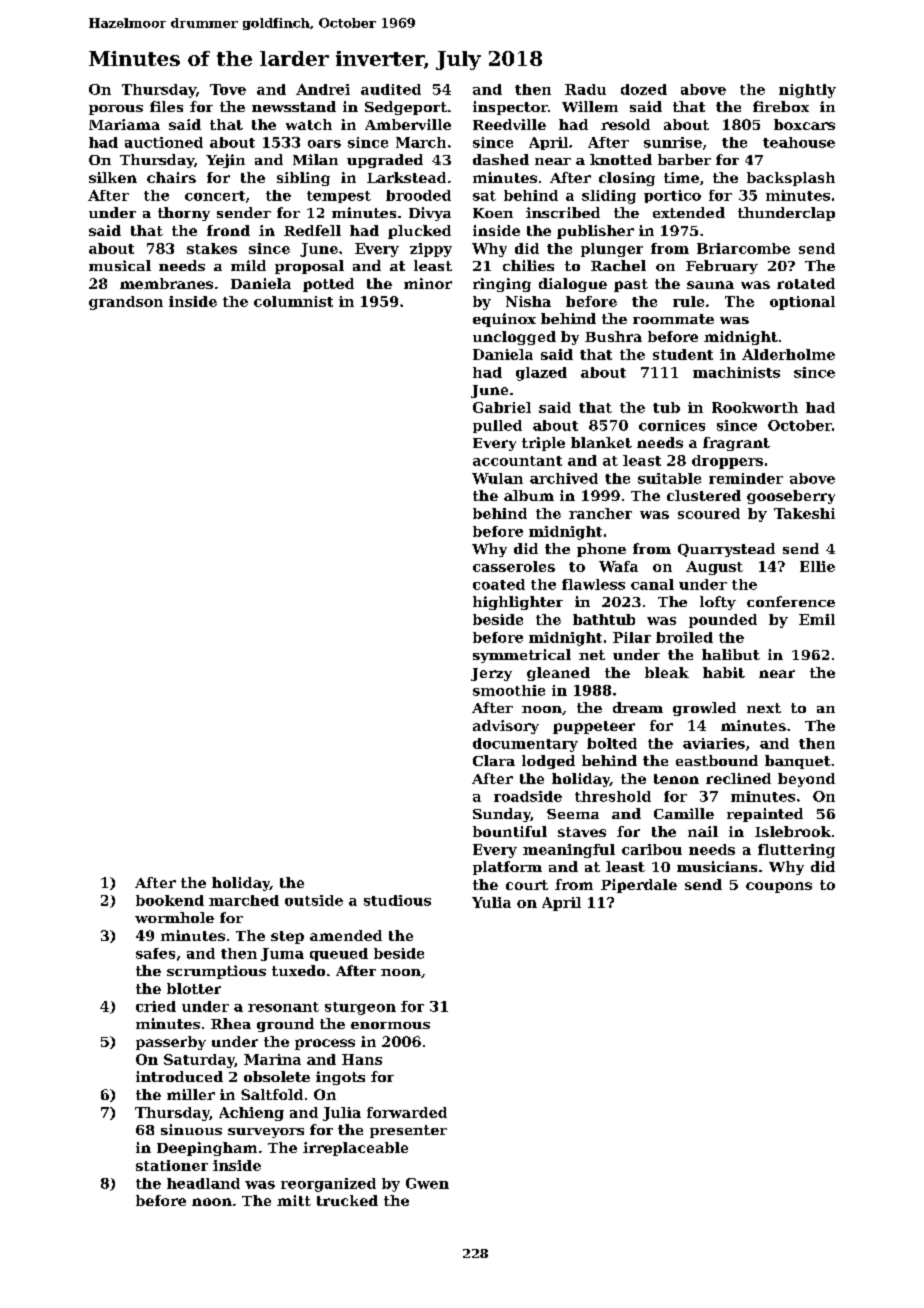 Image resolution: width=924 pixels, height=1308 pixels. Describe the element at coordinates (126, 303) in the page. I see `grandson` at that location.
